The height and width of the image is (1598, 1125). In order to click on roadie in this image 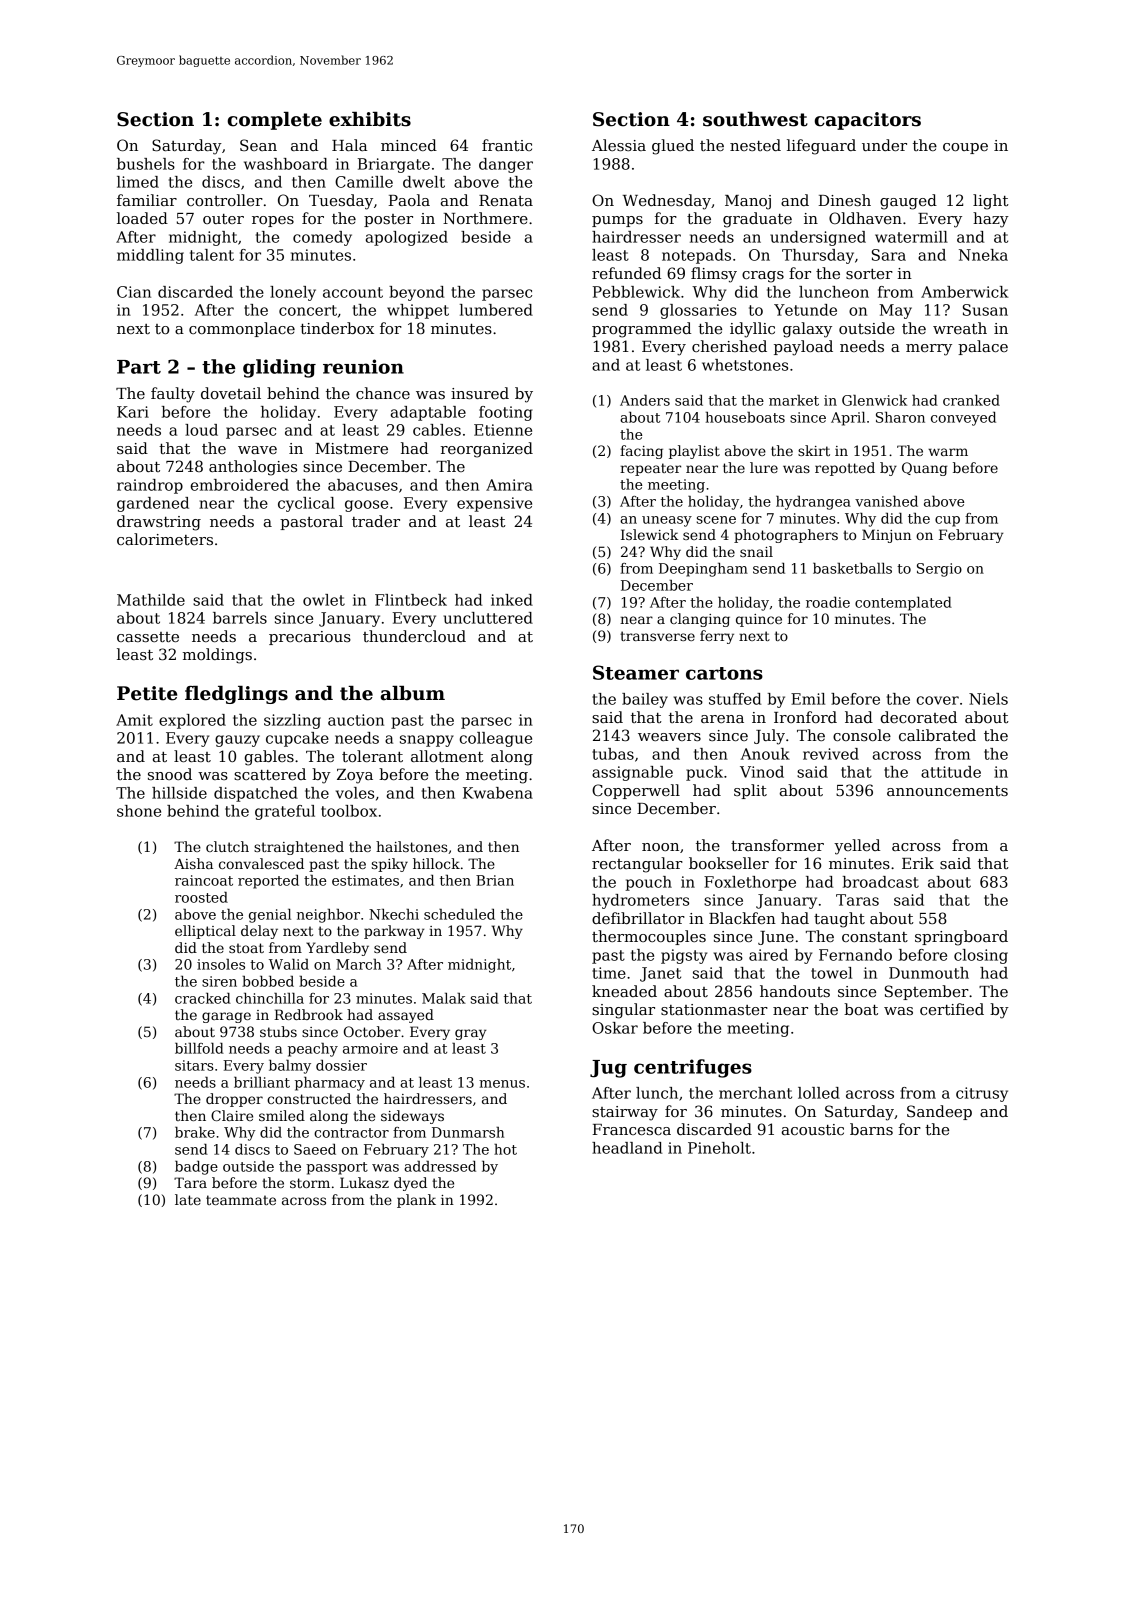, I will do `click(828, 602)`.
